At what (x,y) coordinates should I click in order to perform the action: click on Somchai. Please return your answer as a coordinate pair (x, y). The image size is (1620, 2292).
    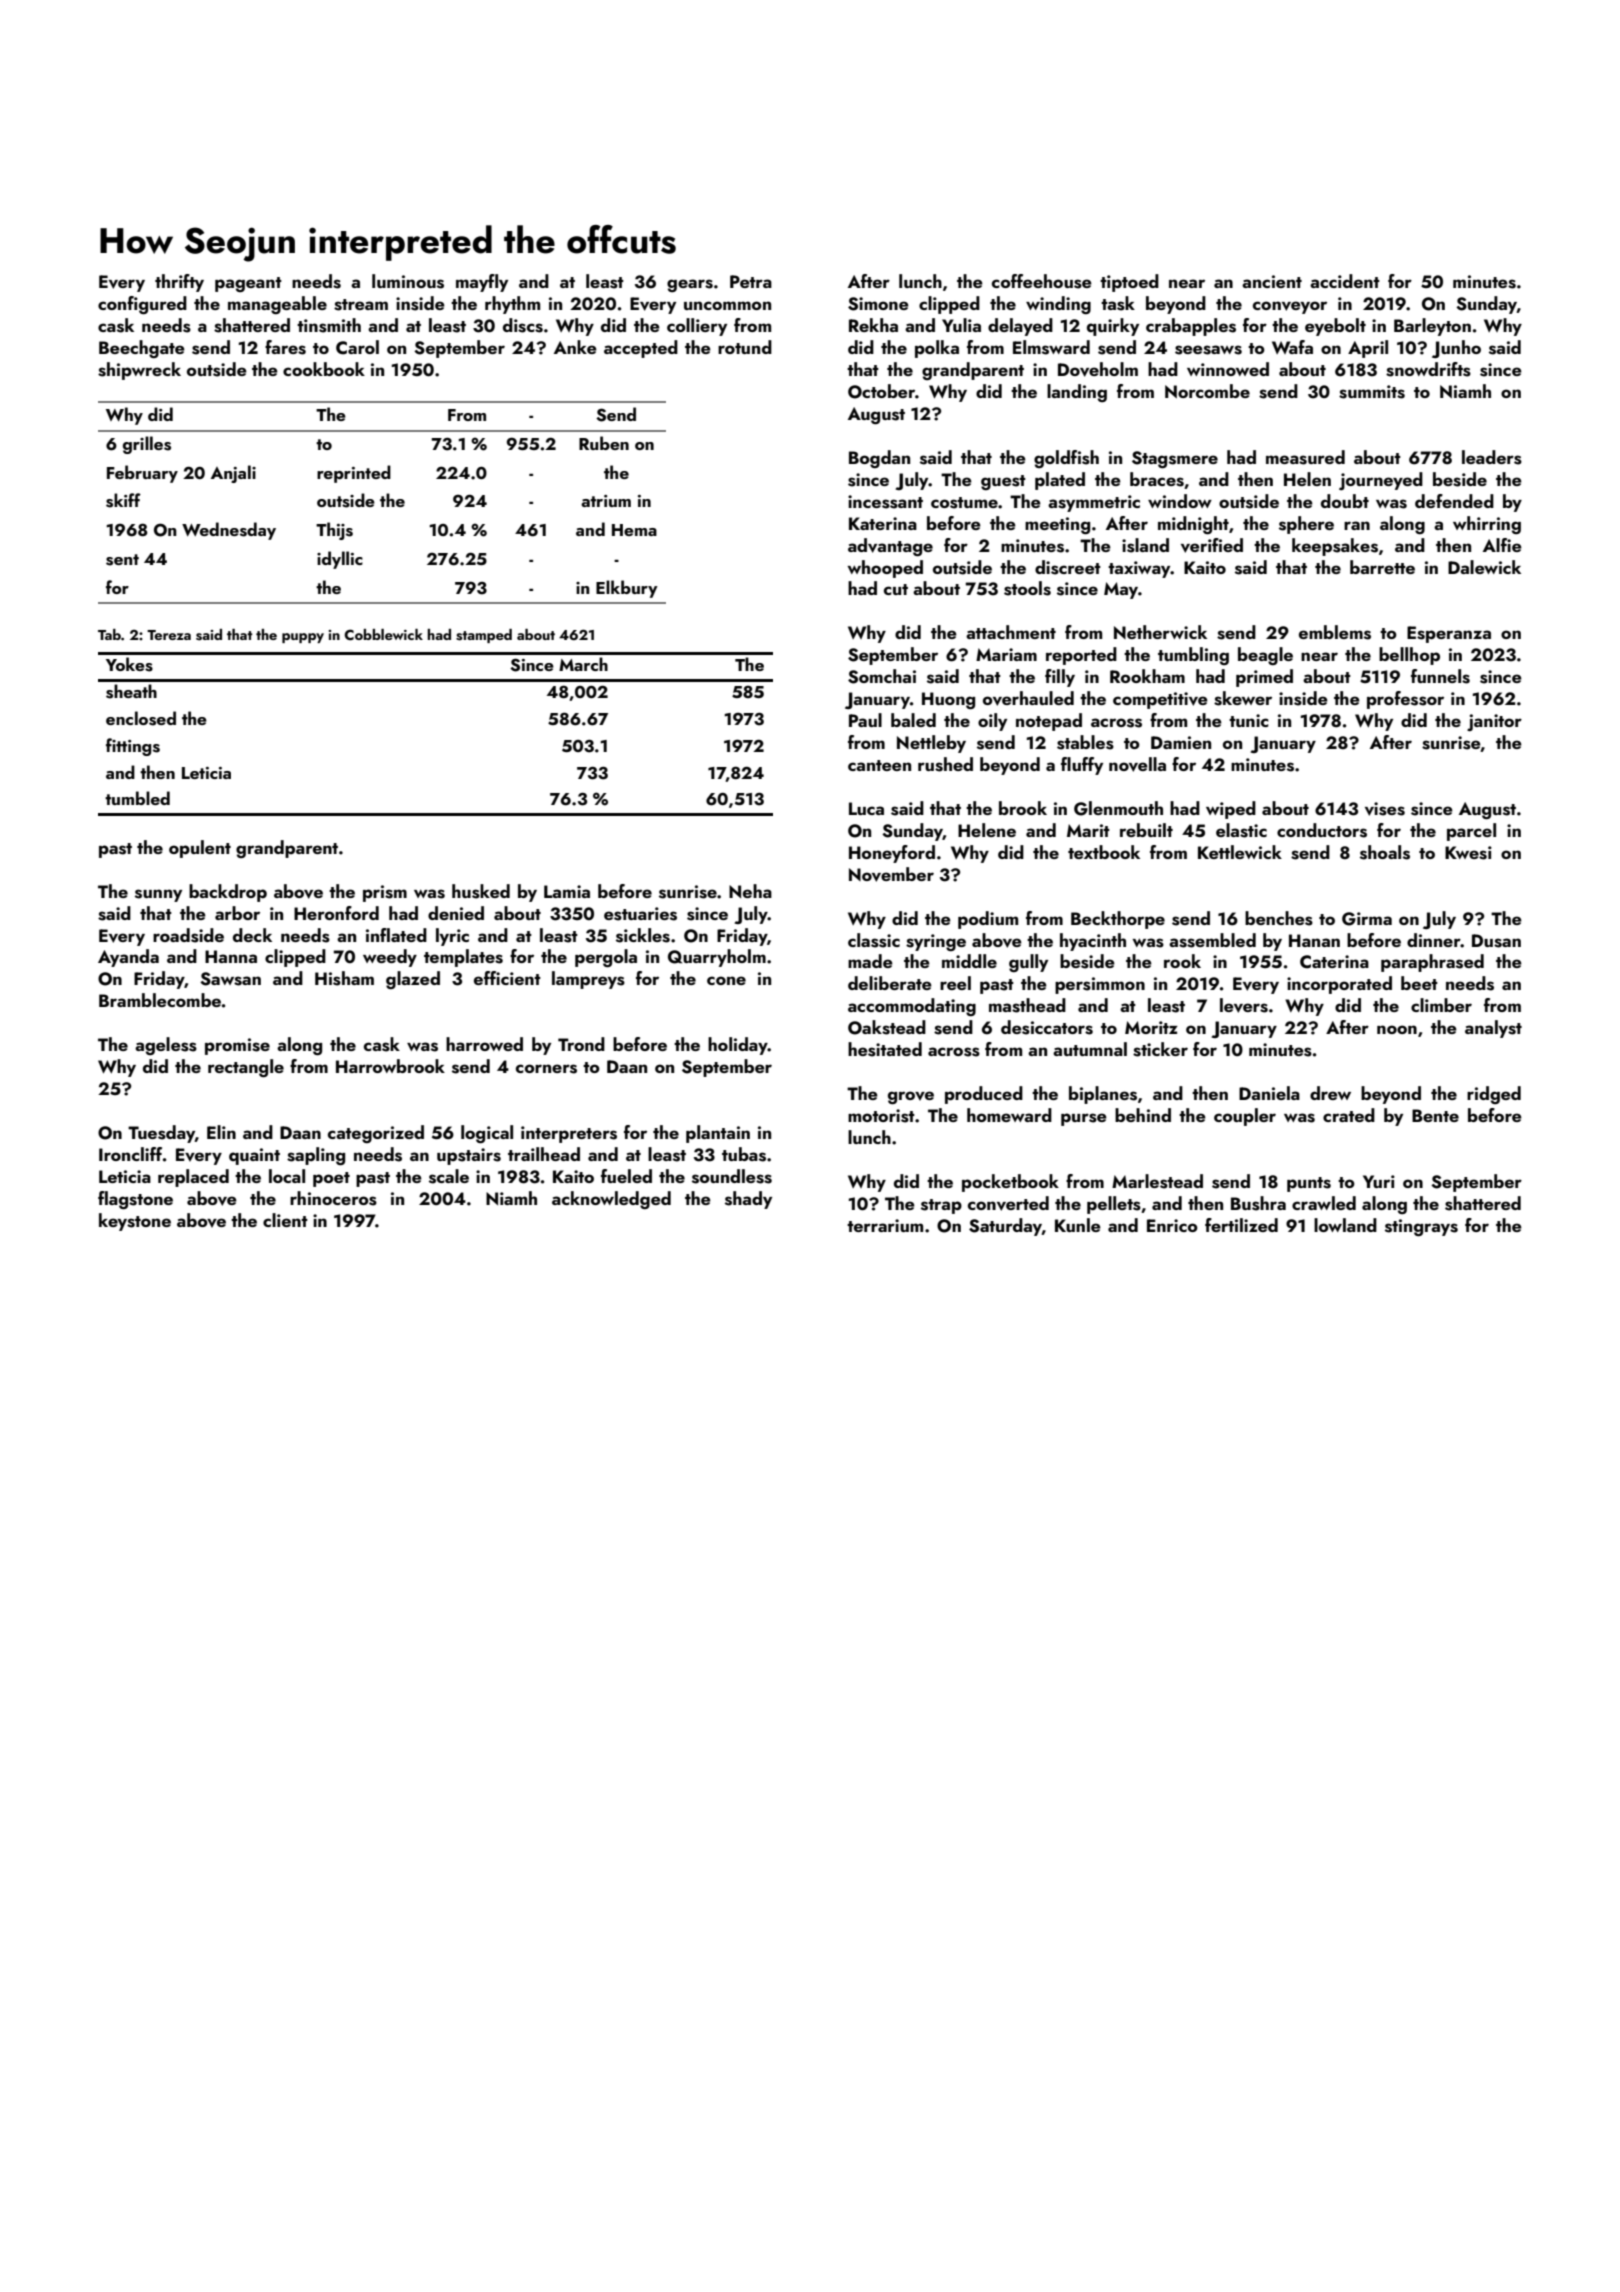
    Looking at the image, I should click on (882, 676).
